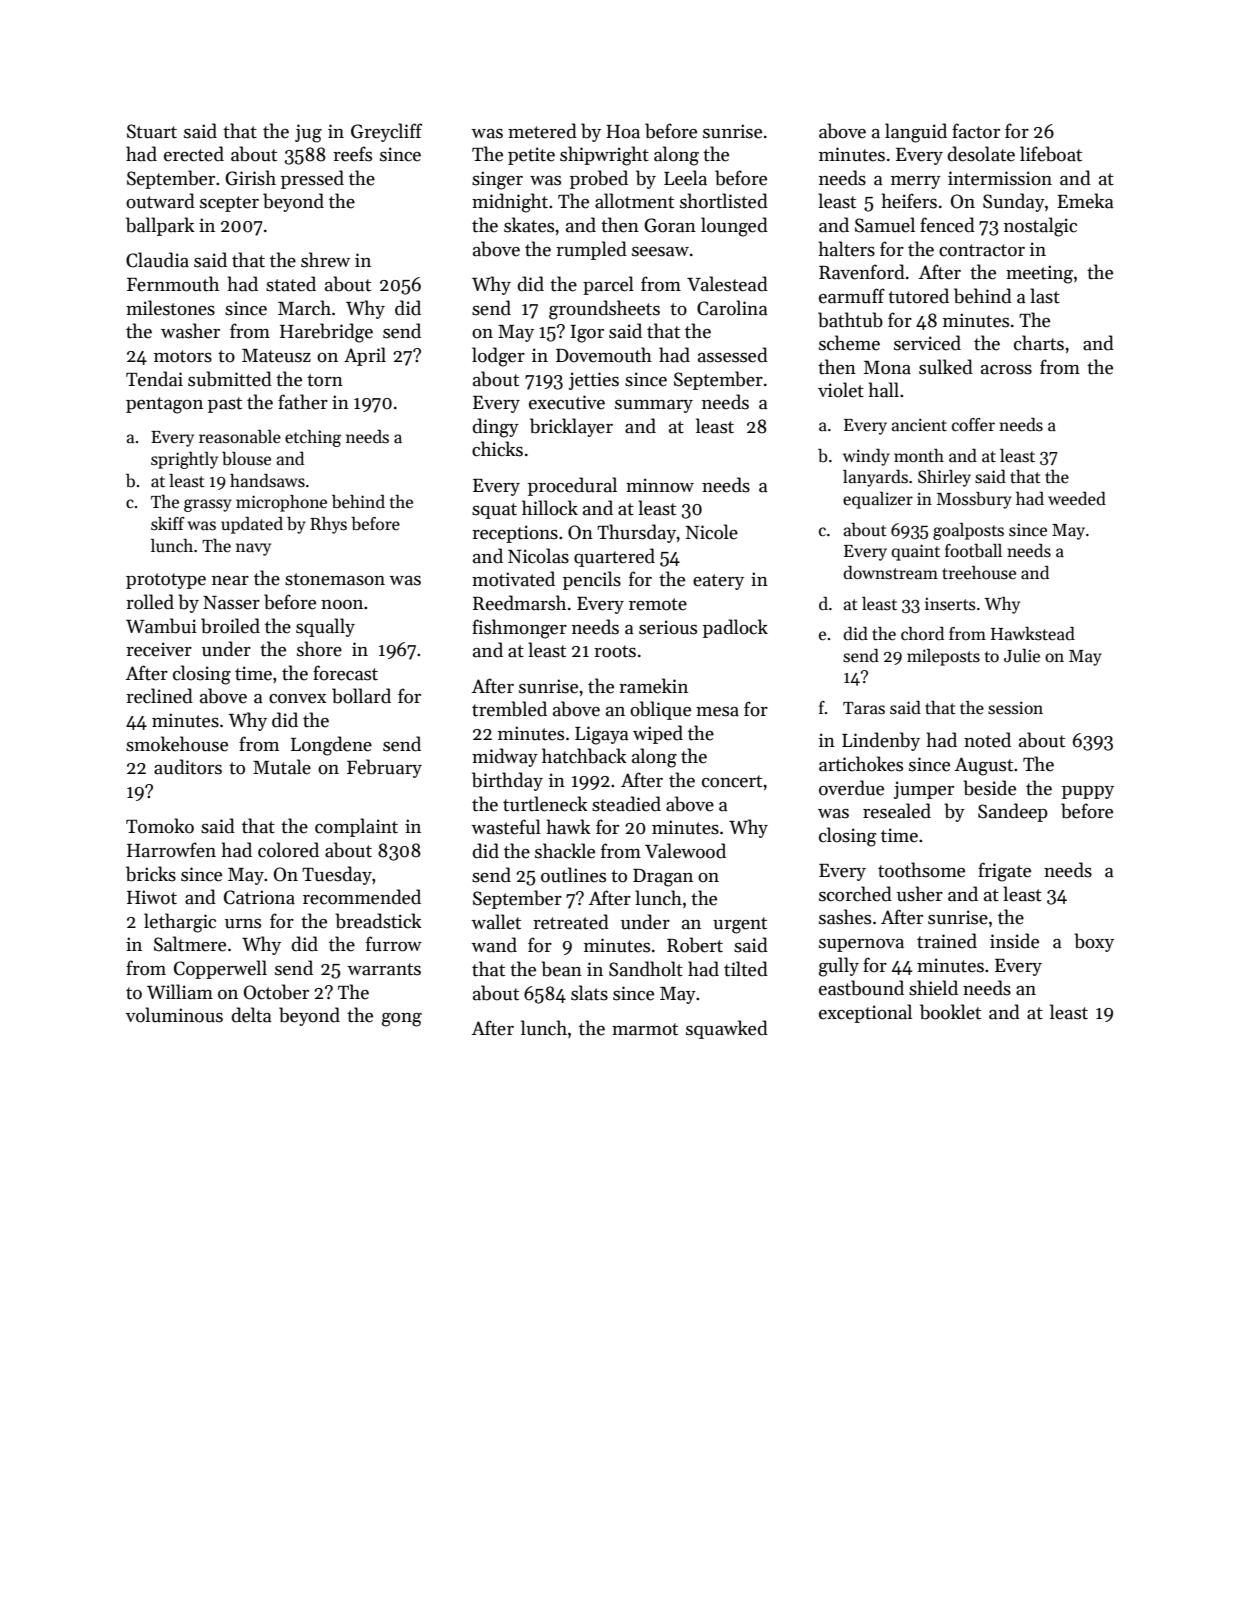  Describe the element at coordinates (152, 131) in the image. I see `Stuart` at that location.
